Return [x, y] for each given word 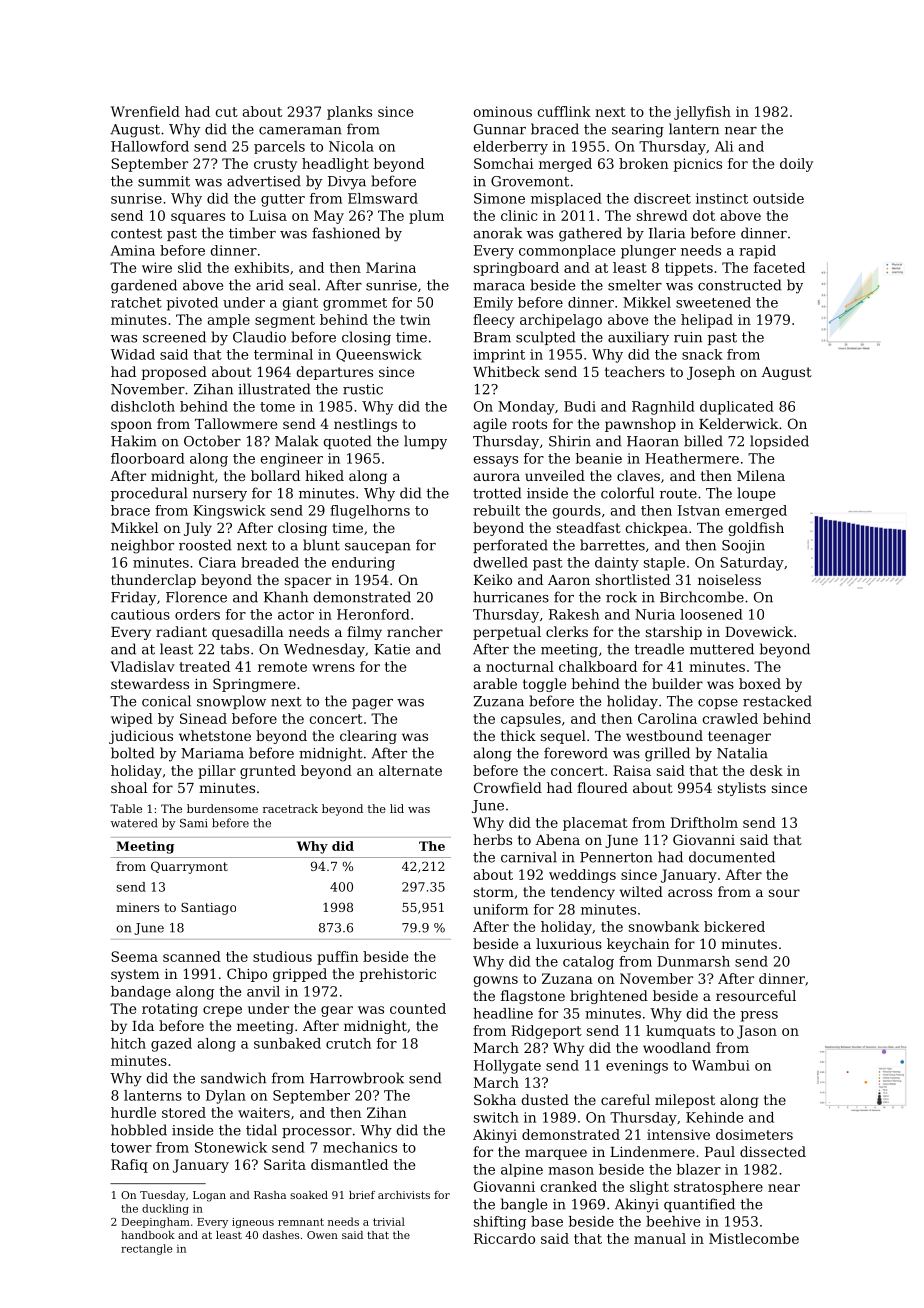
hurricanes [511, 597]
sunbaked [287, 1043]
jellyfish [702, 113]
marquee [556, 1154]
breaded [270, 562]
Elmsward [383, 198]
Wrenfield [145, 111]
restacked [777, 701]
